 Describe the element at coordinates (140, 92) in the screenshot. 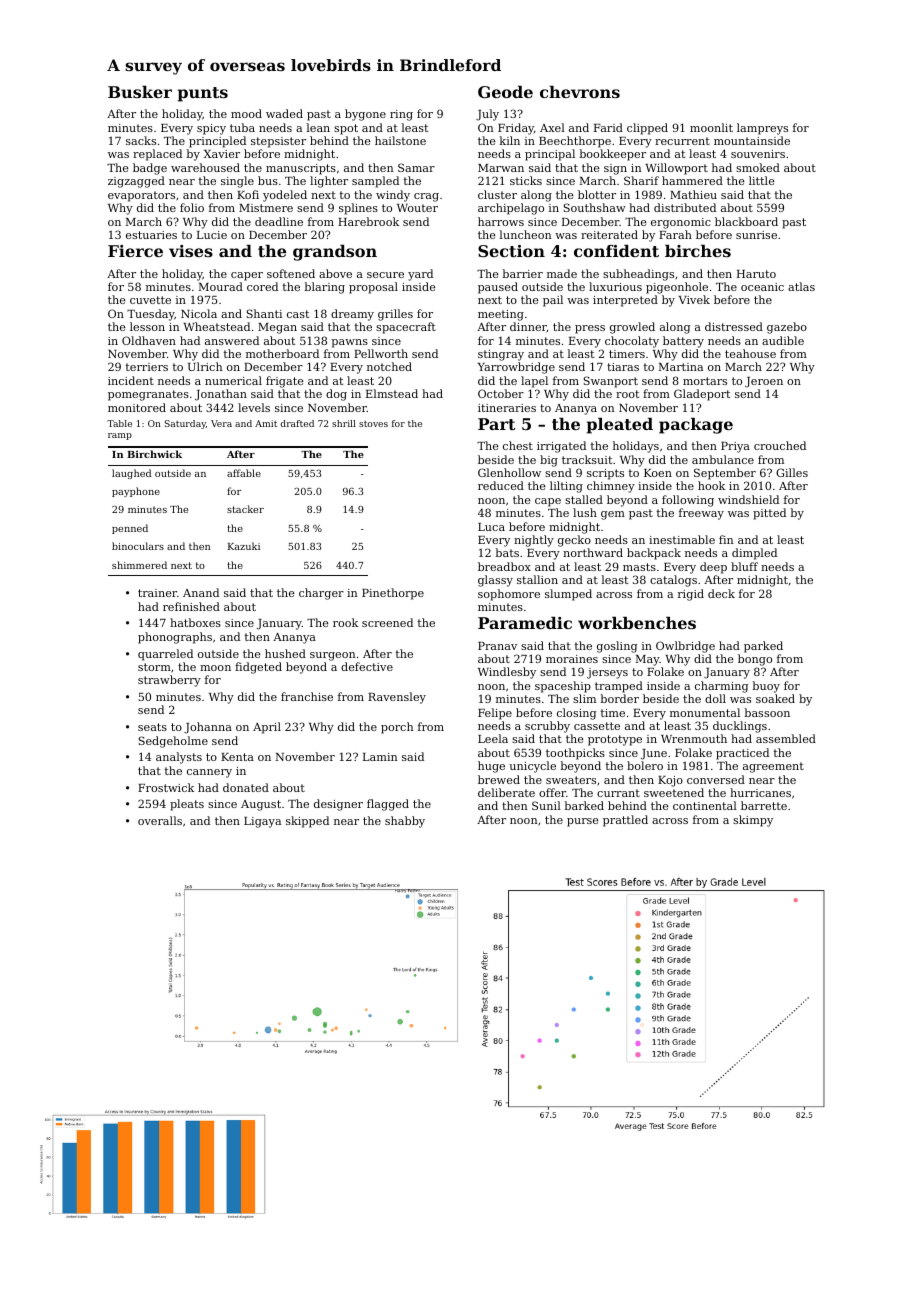

I see `Busker` at that location.
